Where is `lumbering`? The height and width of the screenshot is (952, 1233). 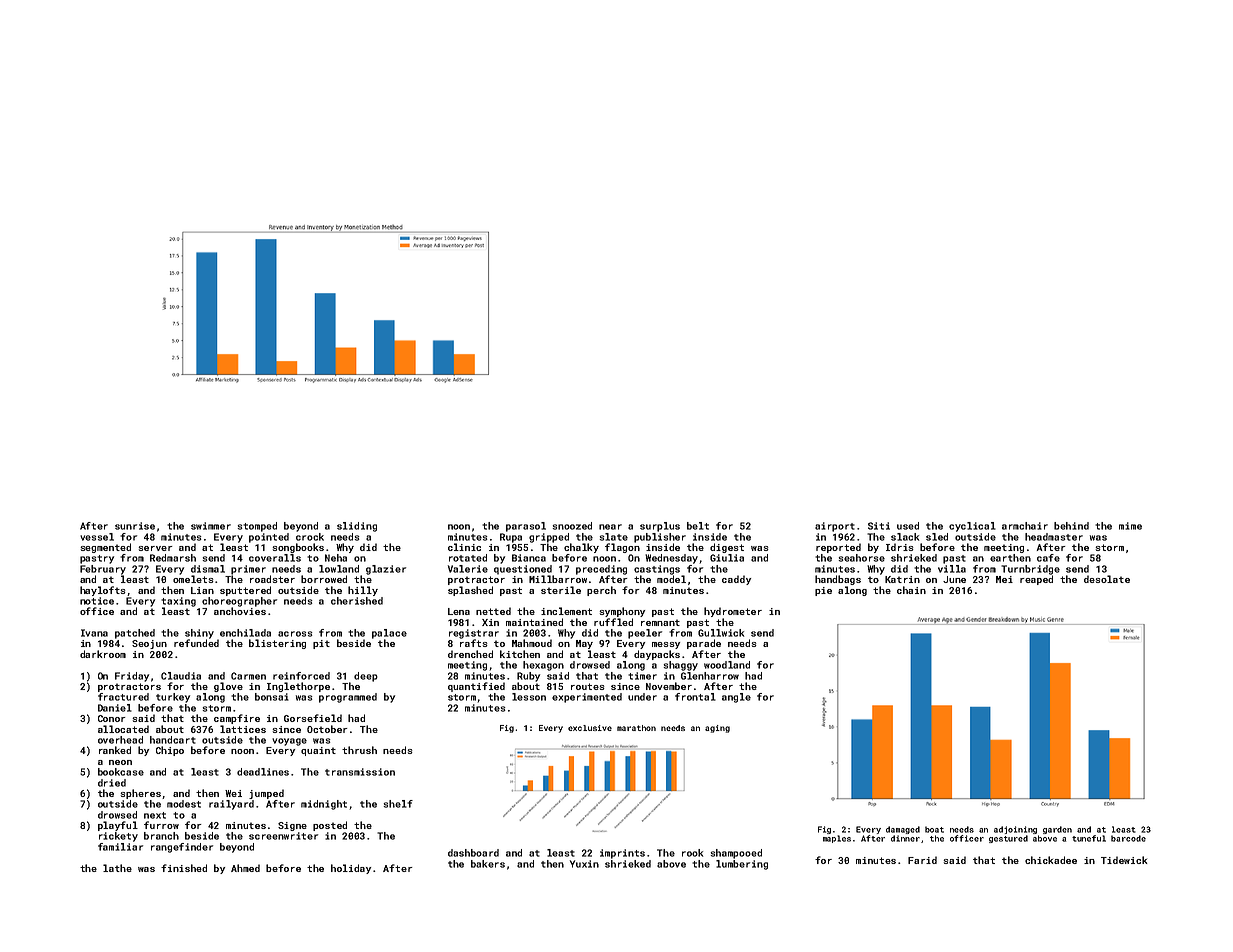
lumbering is located at coordinates (742, 865).
